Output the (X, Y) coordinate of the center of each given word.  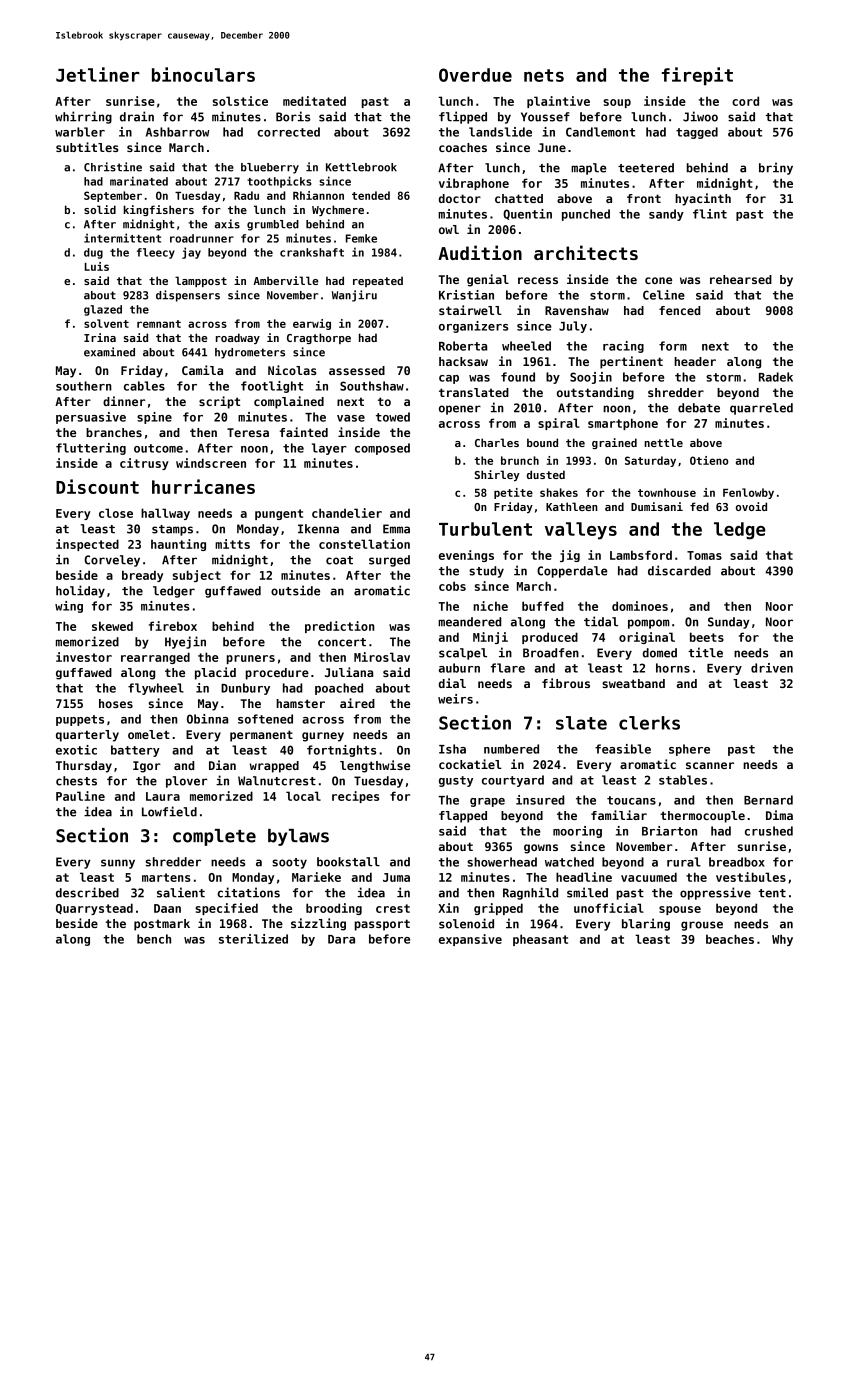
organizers (473, 327)
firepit (697, 76)
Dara (341, 939)
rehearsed (741, 279)
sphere (689, 750)
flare (508, 668)
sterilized (253, 939)
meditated (314, 101)
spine (154, 418)
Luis (97, 266)
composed (382, 449)
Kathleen (572, 506)
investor (84, 657)
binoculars (203, 74)
